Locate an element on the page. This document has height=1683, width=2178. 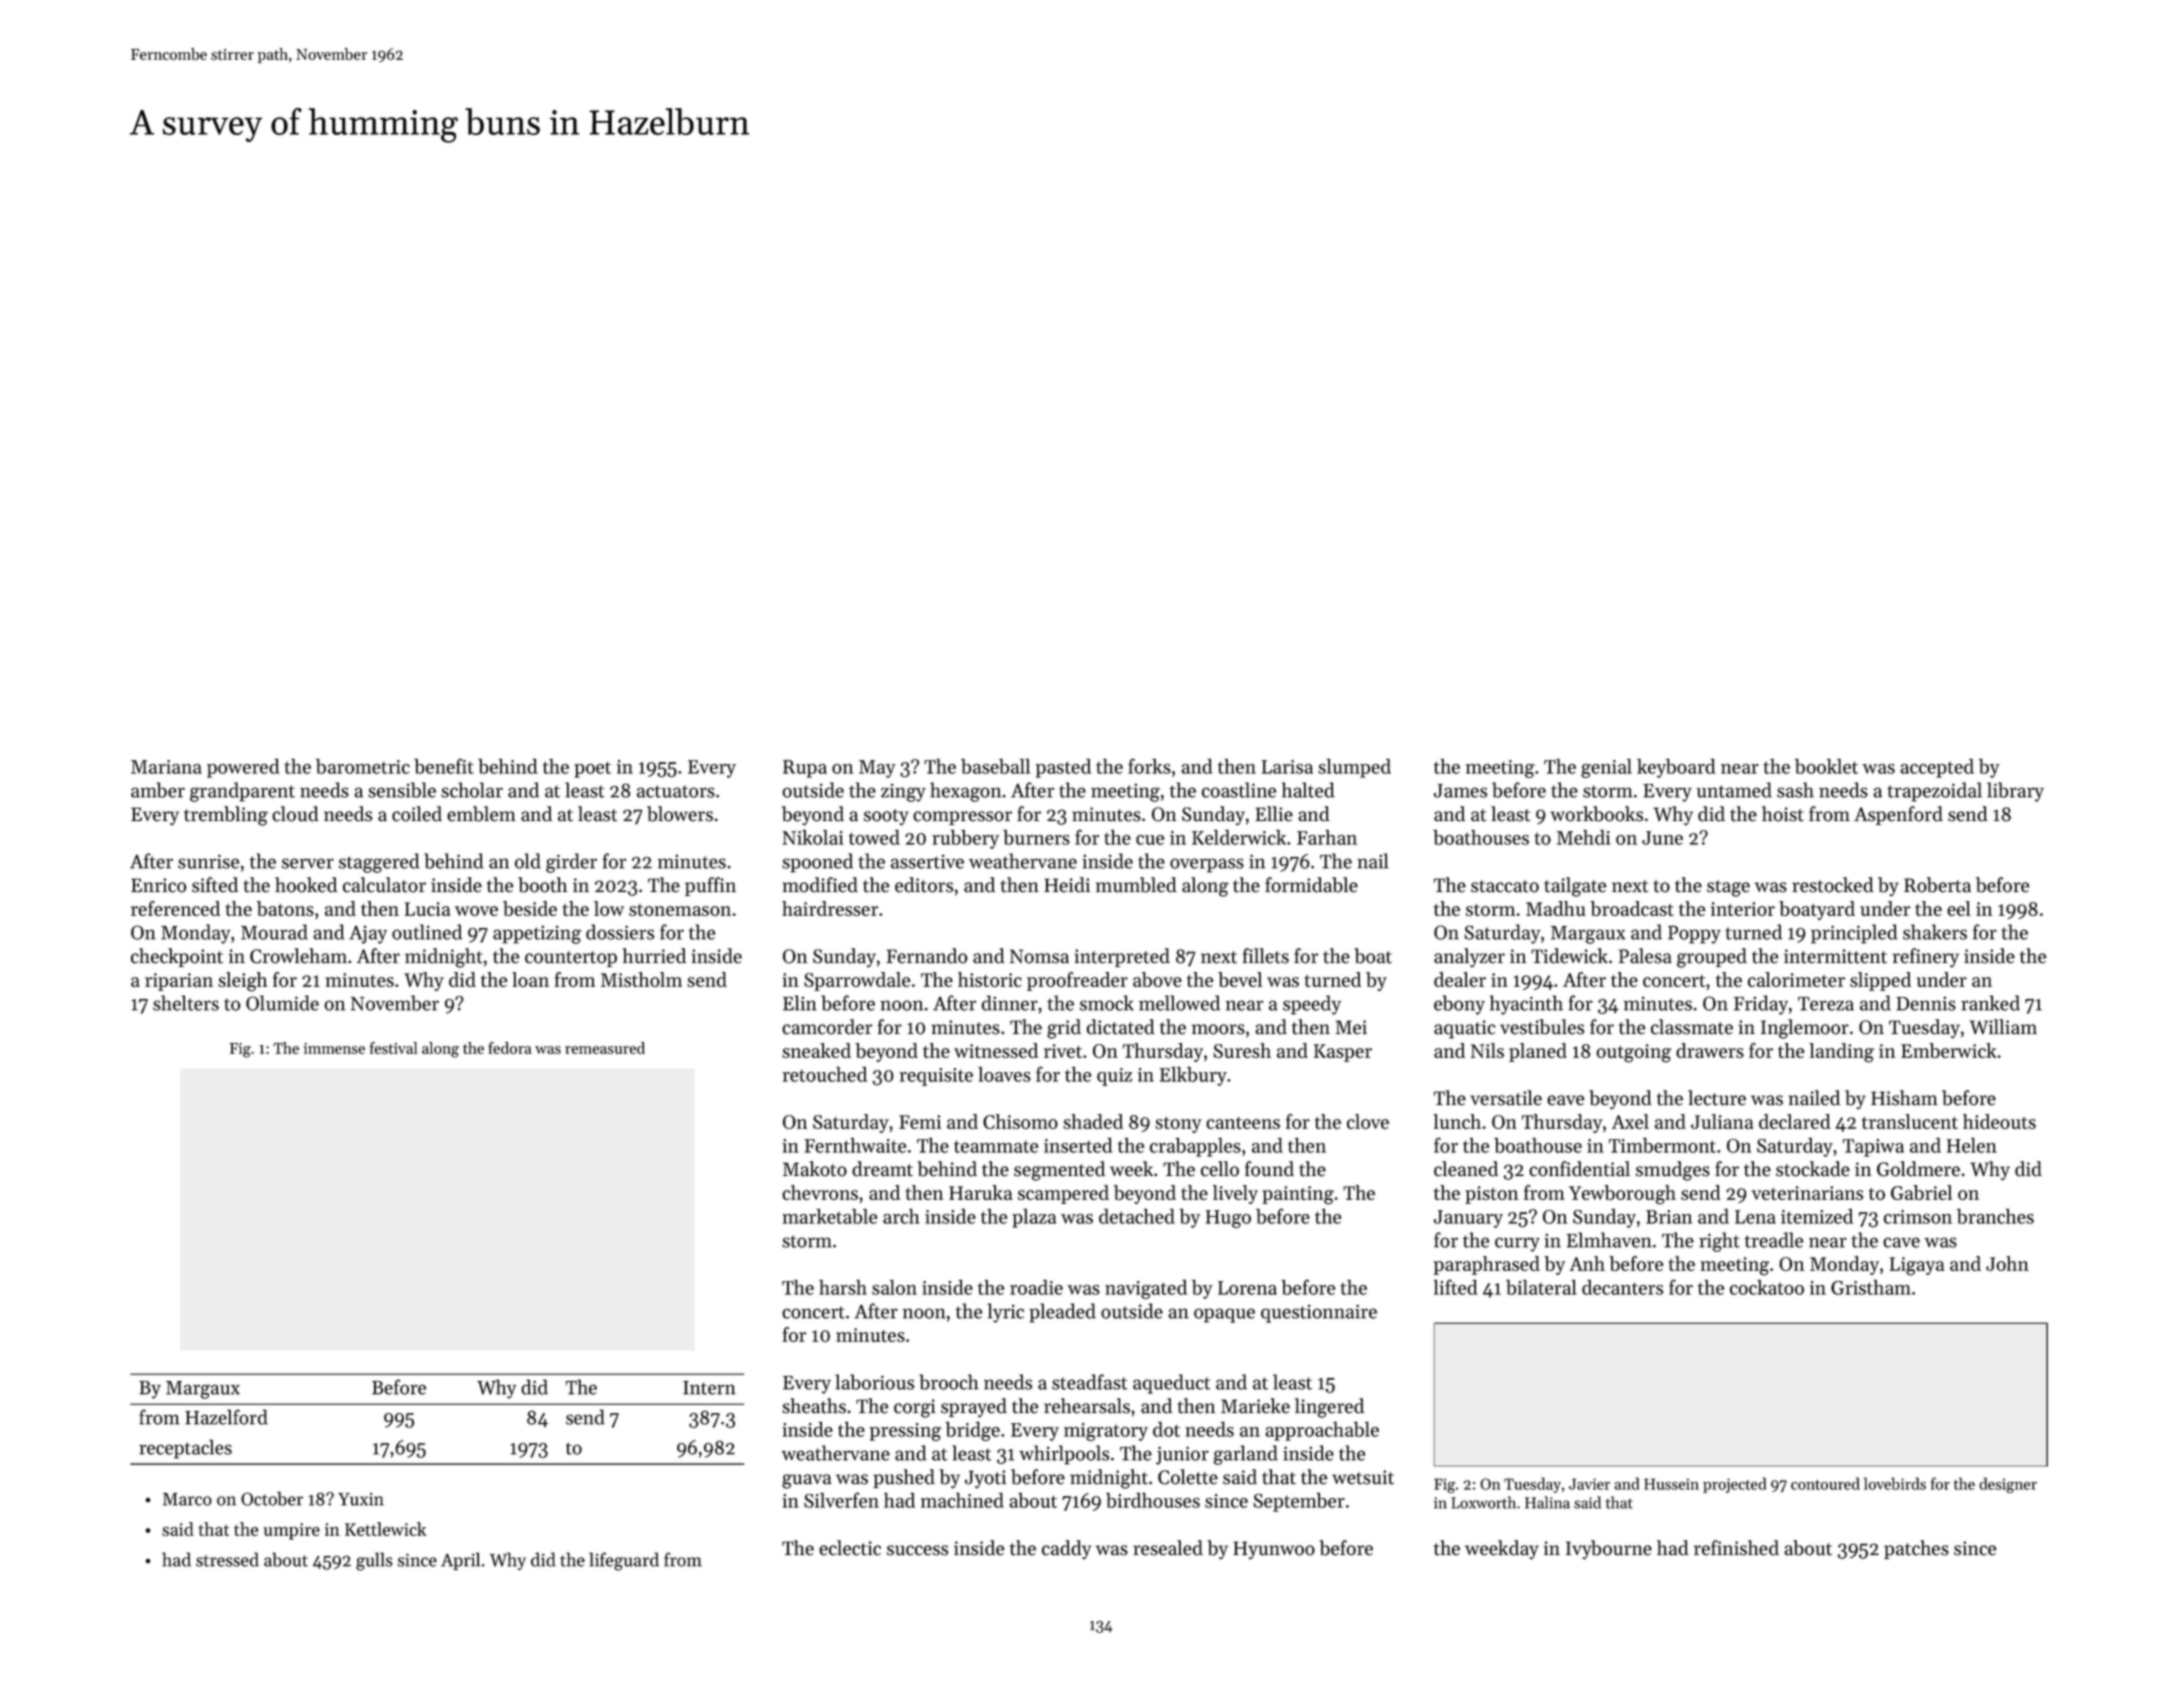
barometric is located at coordinates (363, 766).
